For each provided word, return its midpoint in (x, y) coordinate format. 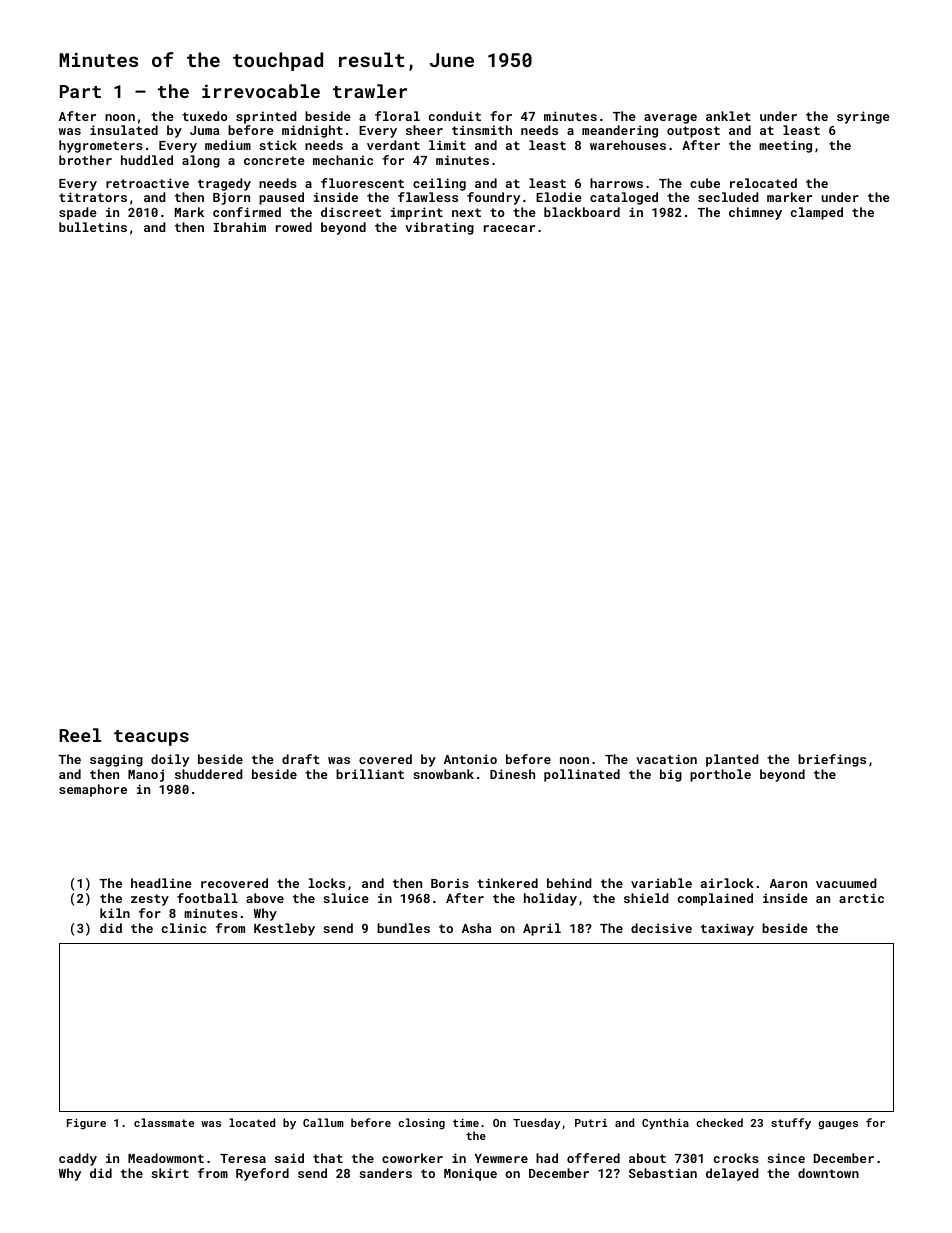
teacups (151, 738)
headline (161, 883)
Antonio (470, 759)
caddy (78, 1159)
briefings (832, 760)
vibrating (439, 228)
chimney (755, 213)
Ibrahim (239, 227)
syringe (863, 117)
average (670, 119)
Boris (450, 883)
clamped (817, 213)
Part (80, 91)
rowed (294, 227)
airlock (727, 883)
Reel (80, 735)
